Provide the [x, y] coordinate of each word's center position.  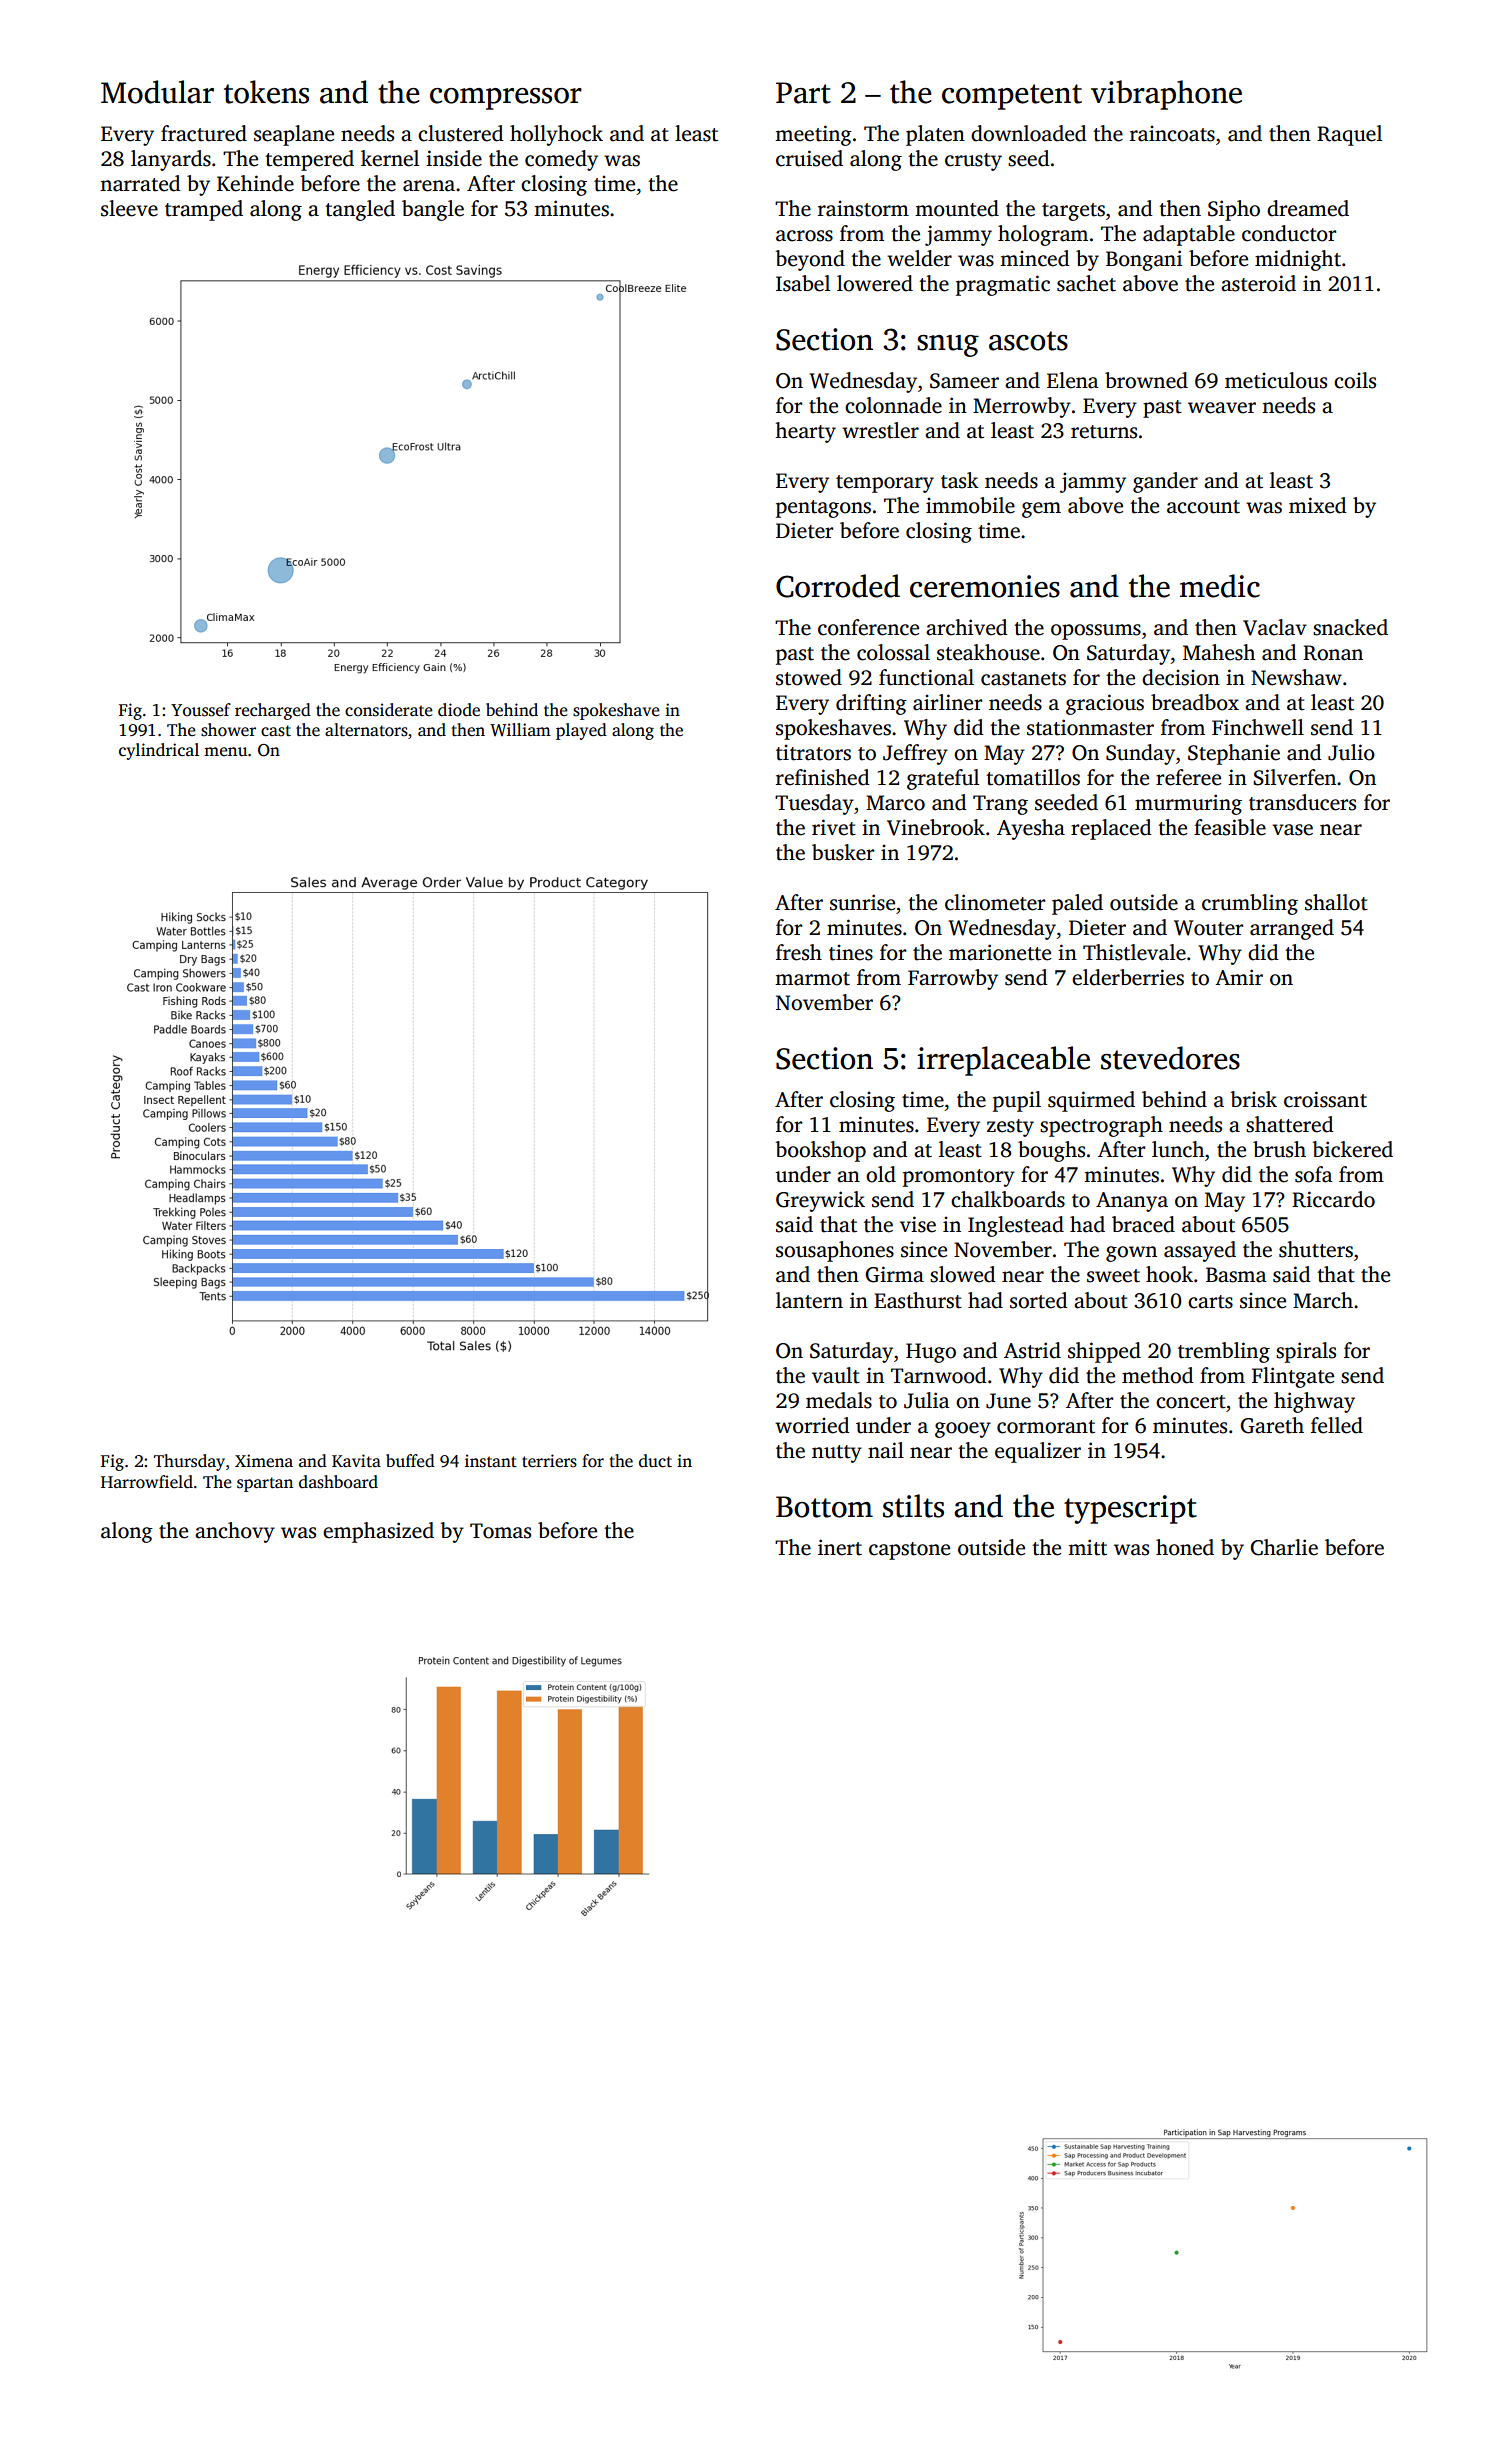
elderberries [1128, 977]
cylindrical [159, 751]
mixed [1318, 505]
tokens [266, 92]
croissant [1325, 1099]
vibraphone [1166, 95]
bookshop [820, 1151]
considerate [389, 710]
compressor [506, 99]
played [581, 731]
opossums [1096, 632]
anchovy [235, 1532]
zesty [1010, 1128]
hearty [805, 432]
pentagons [823, 509]
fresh [799, 952]
